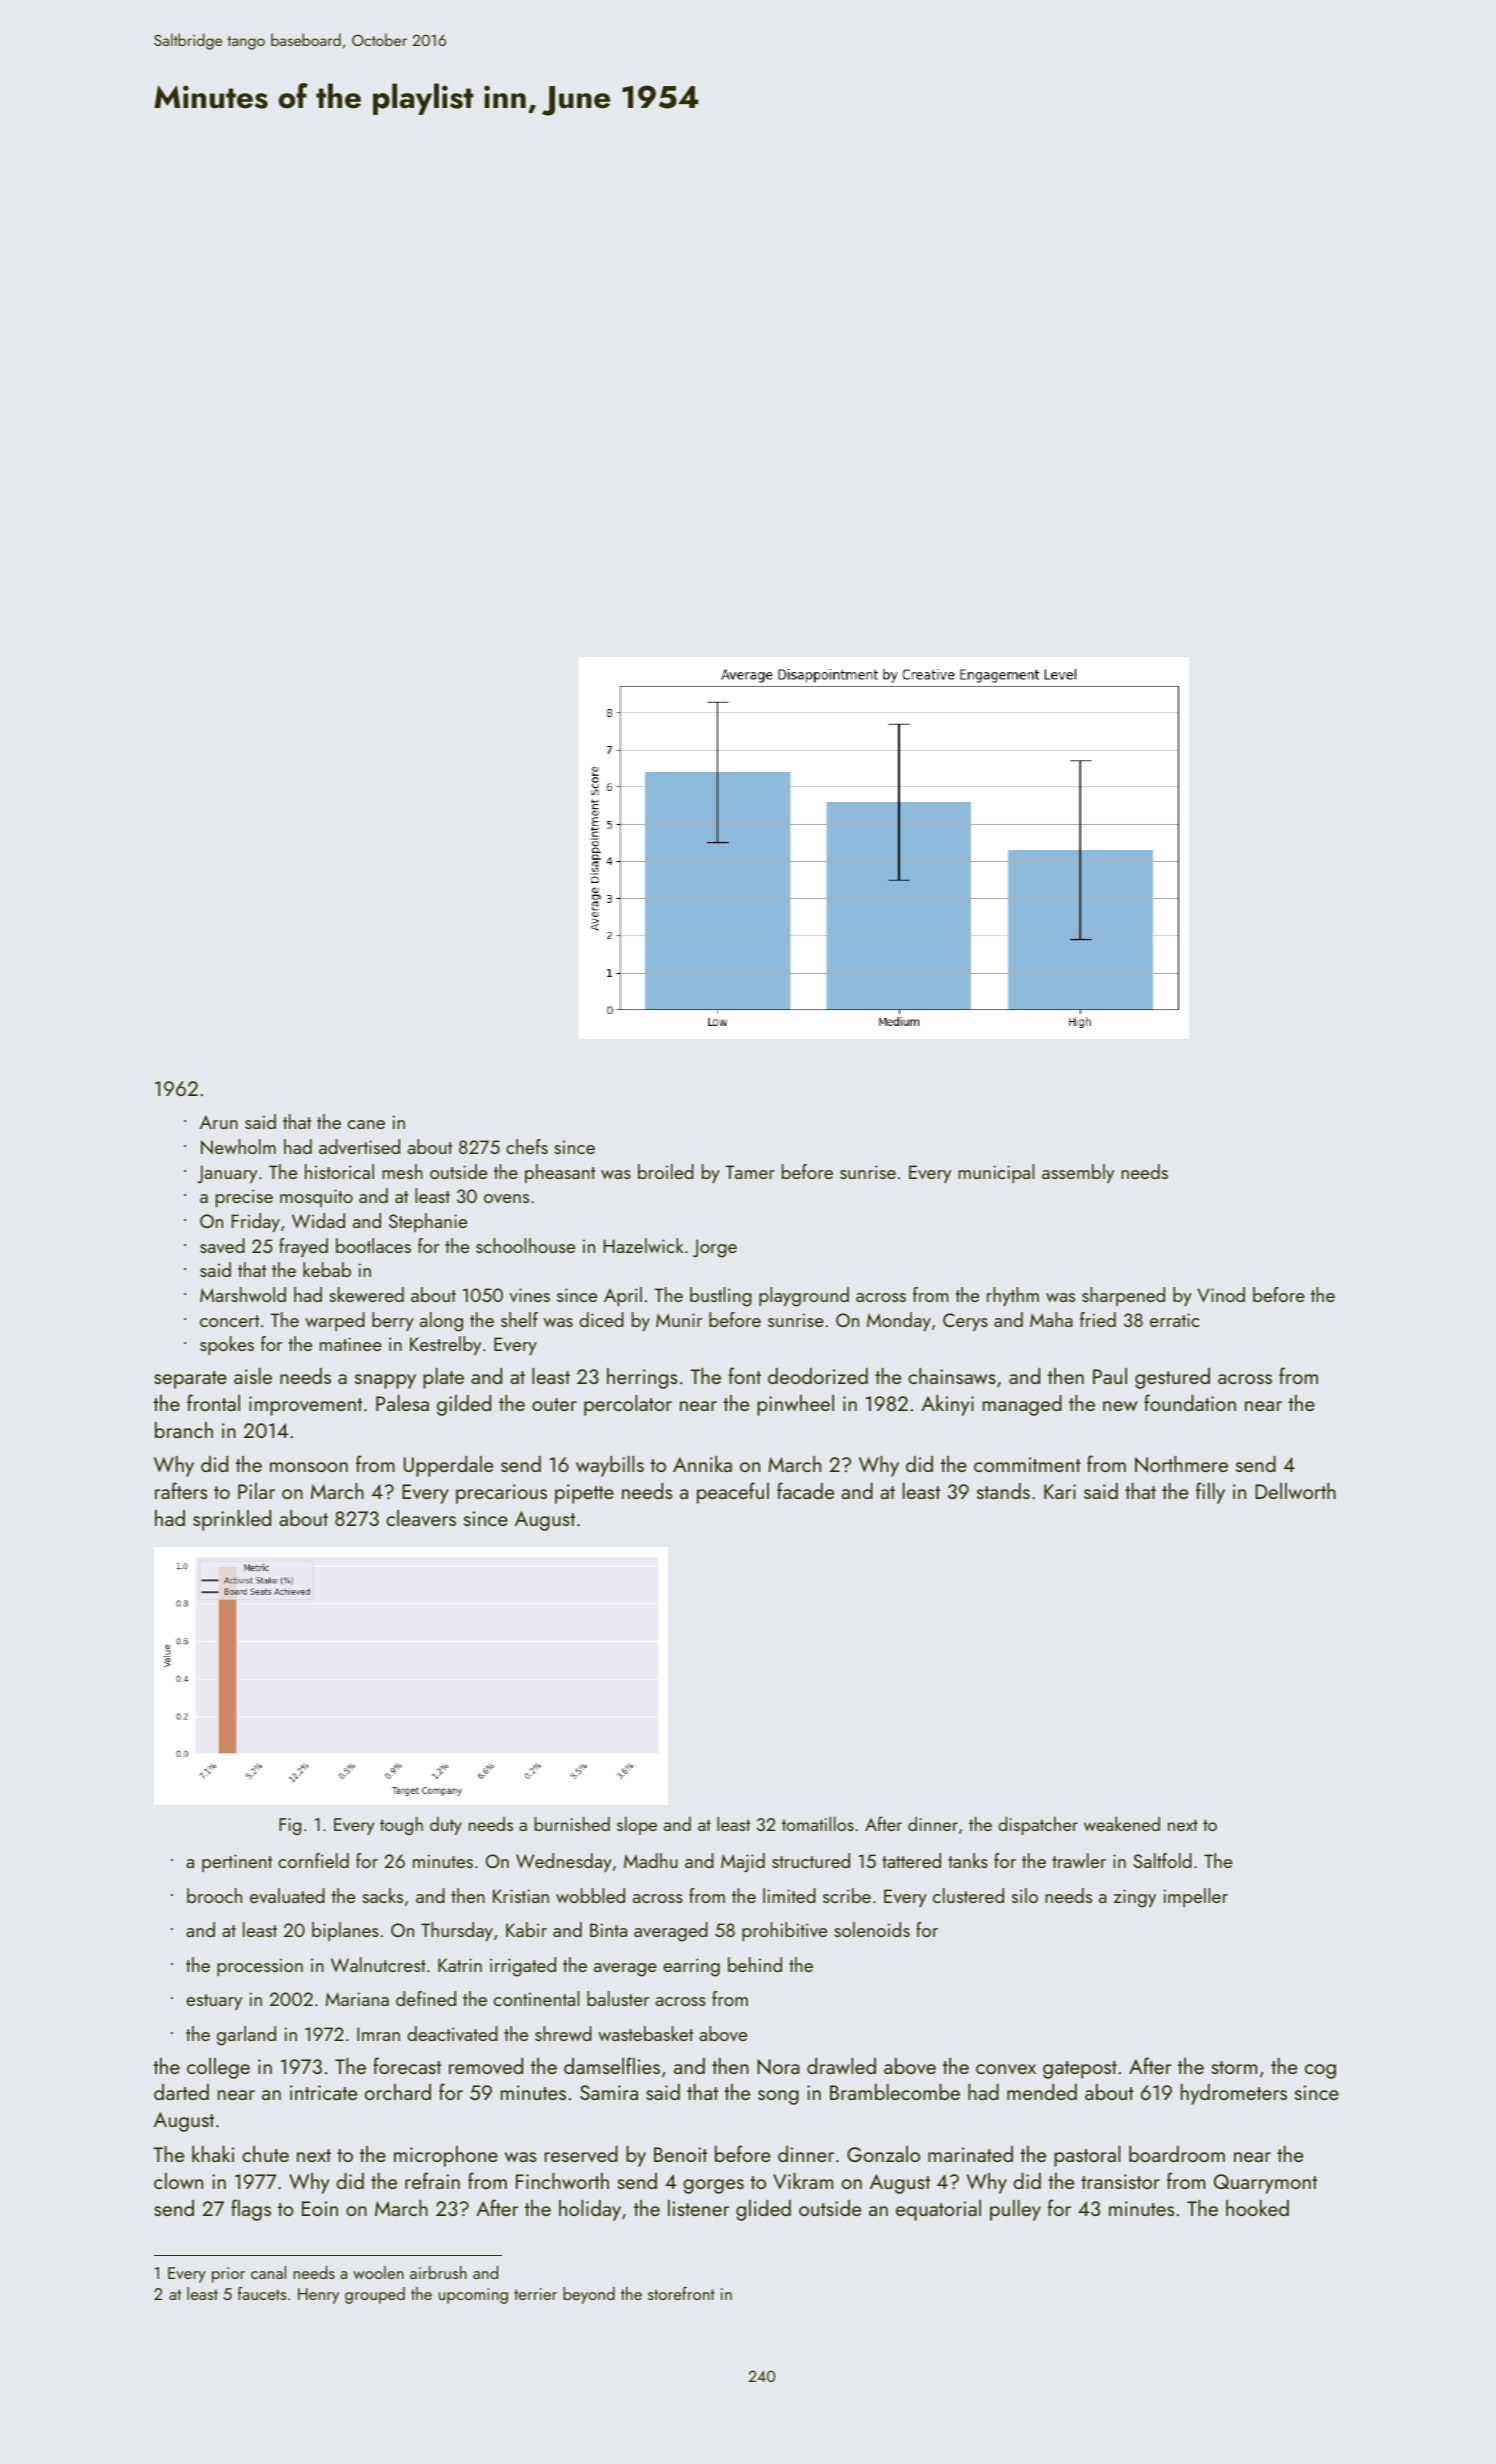 The width and height of the screenshot is (1496, 2464). I want to click on Gonzalo, so click(883, 2154).
